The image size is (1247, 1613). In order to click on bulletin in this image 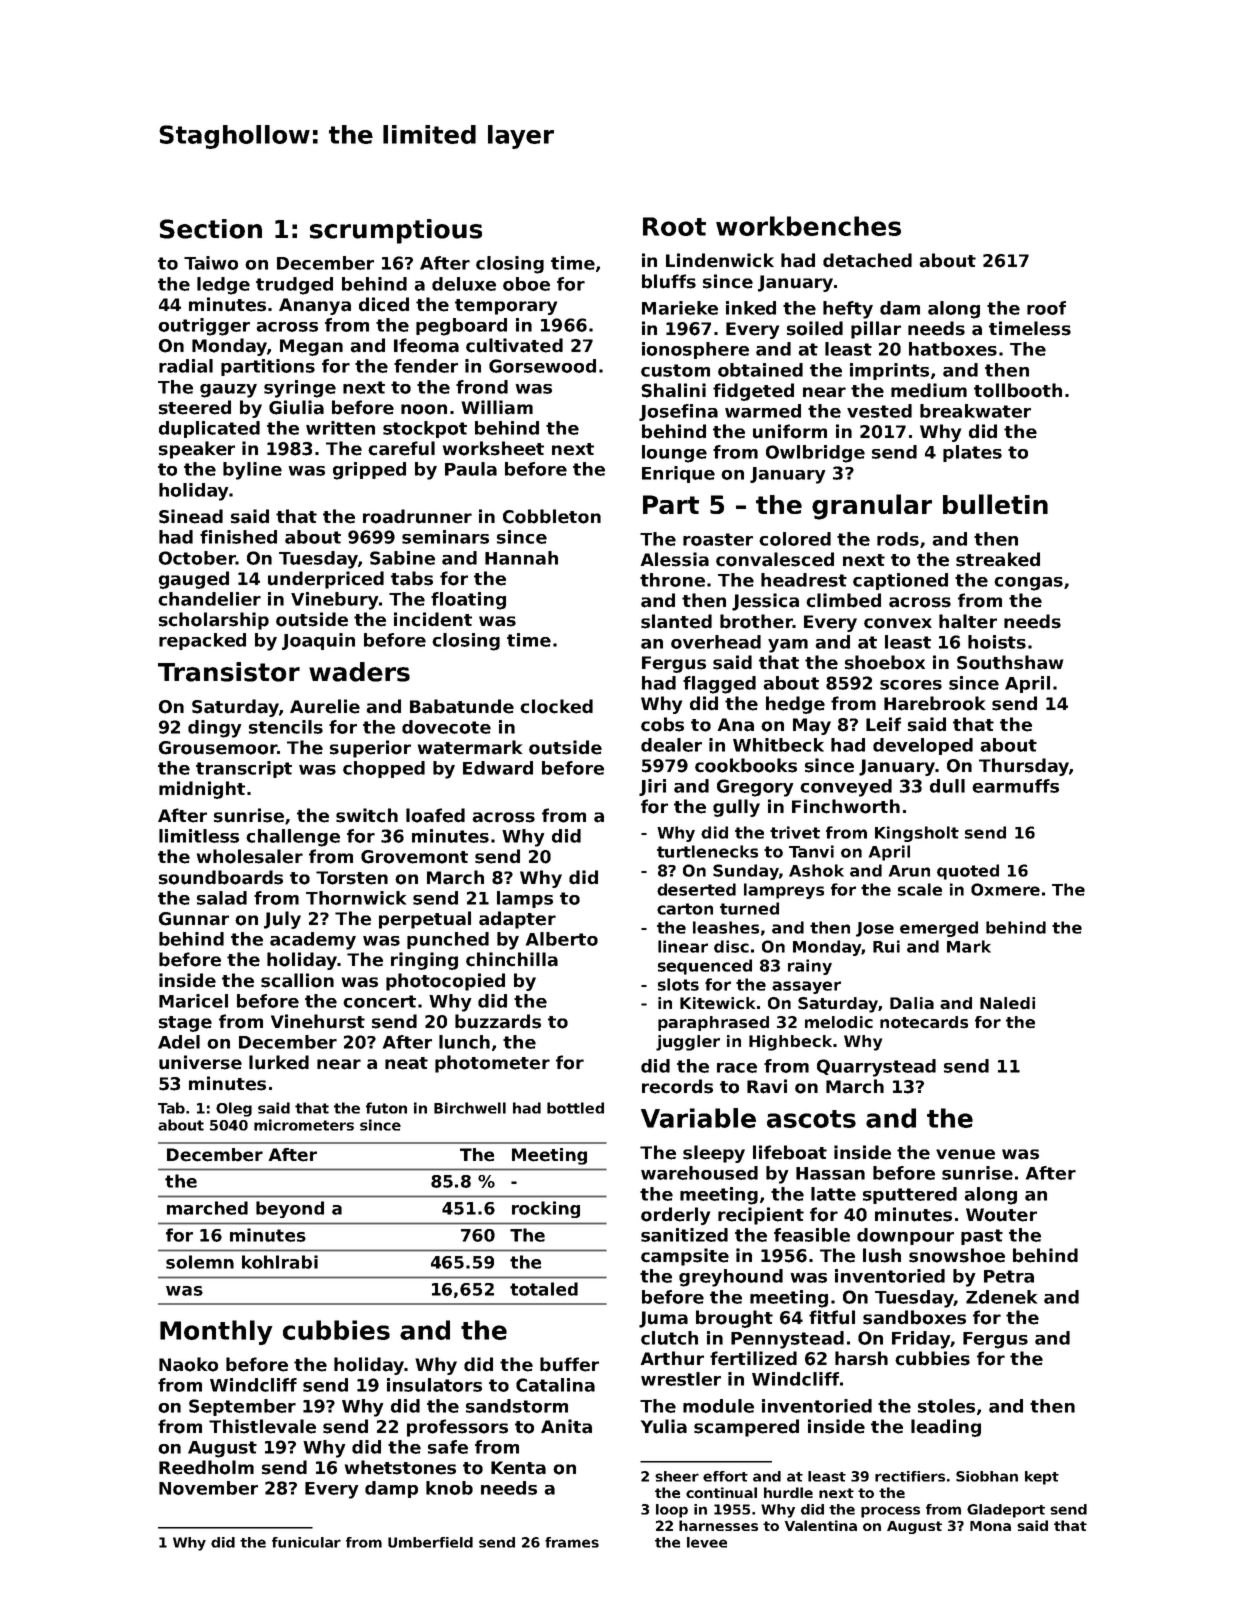, I will do `click(995, 504)`.
